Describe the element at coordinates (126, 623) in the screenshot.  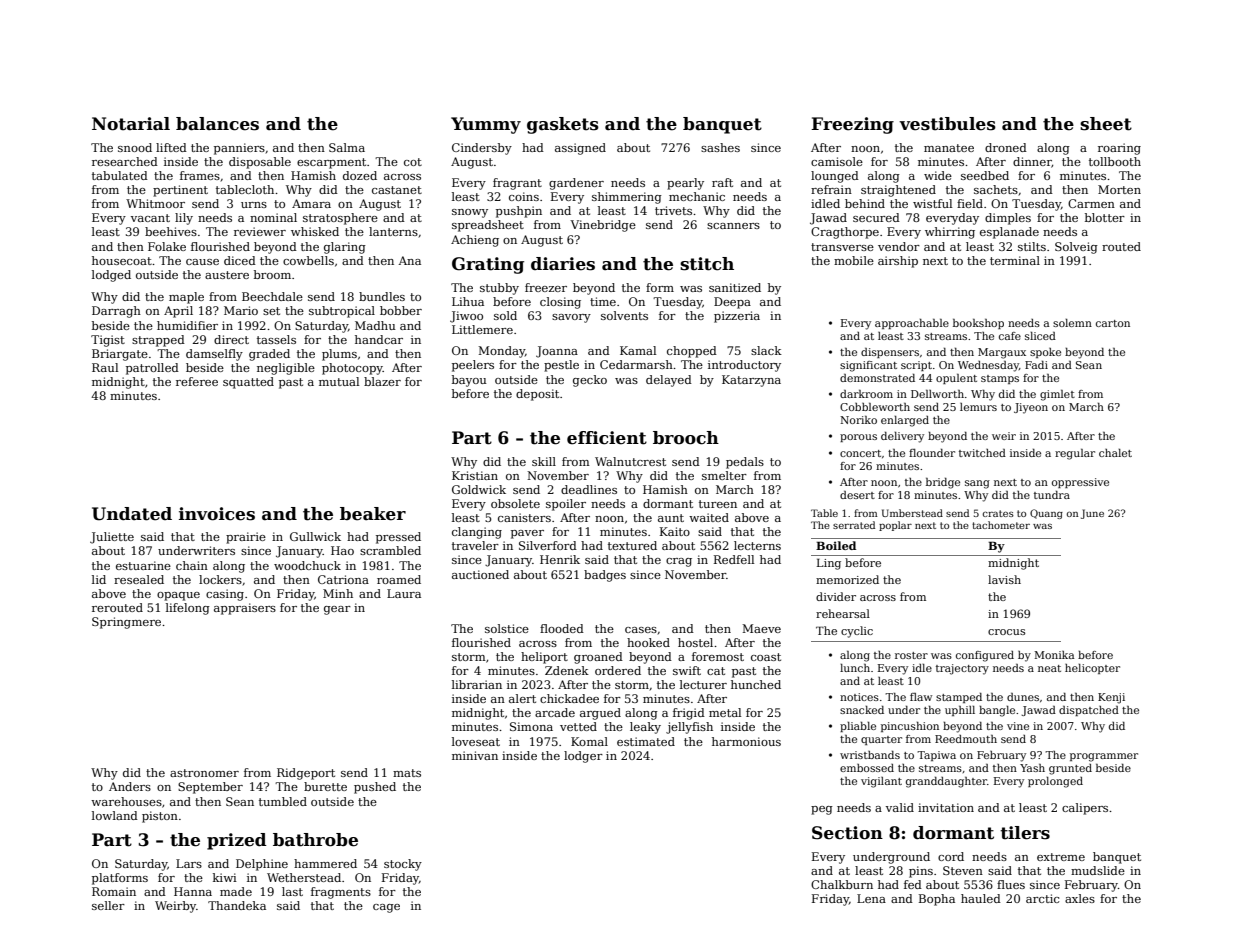
I see `Springmere` at that location.
